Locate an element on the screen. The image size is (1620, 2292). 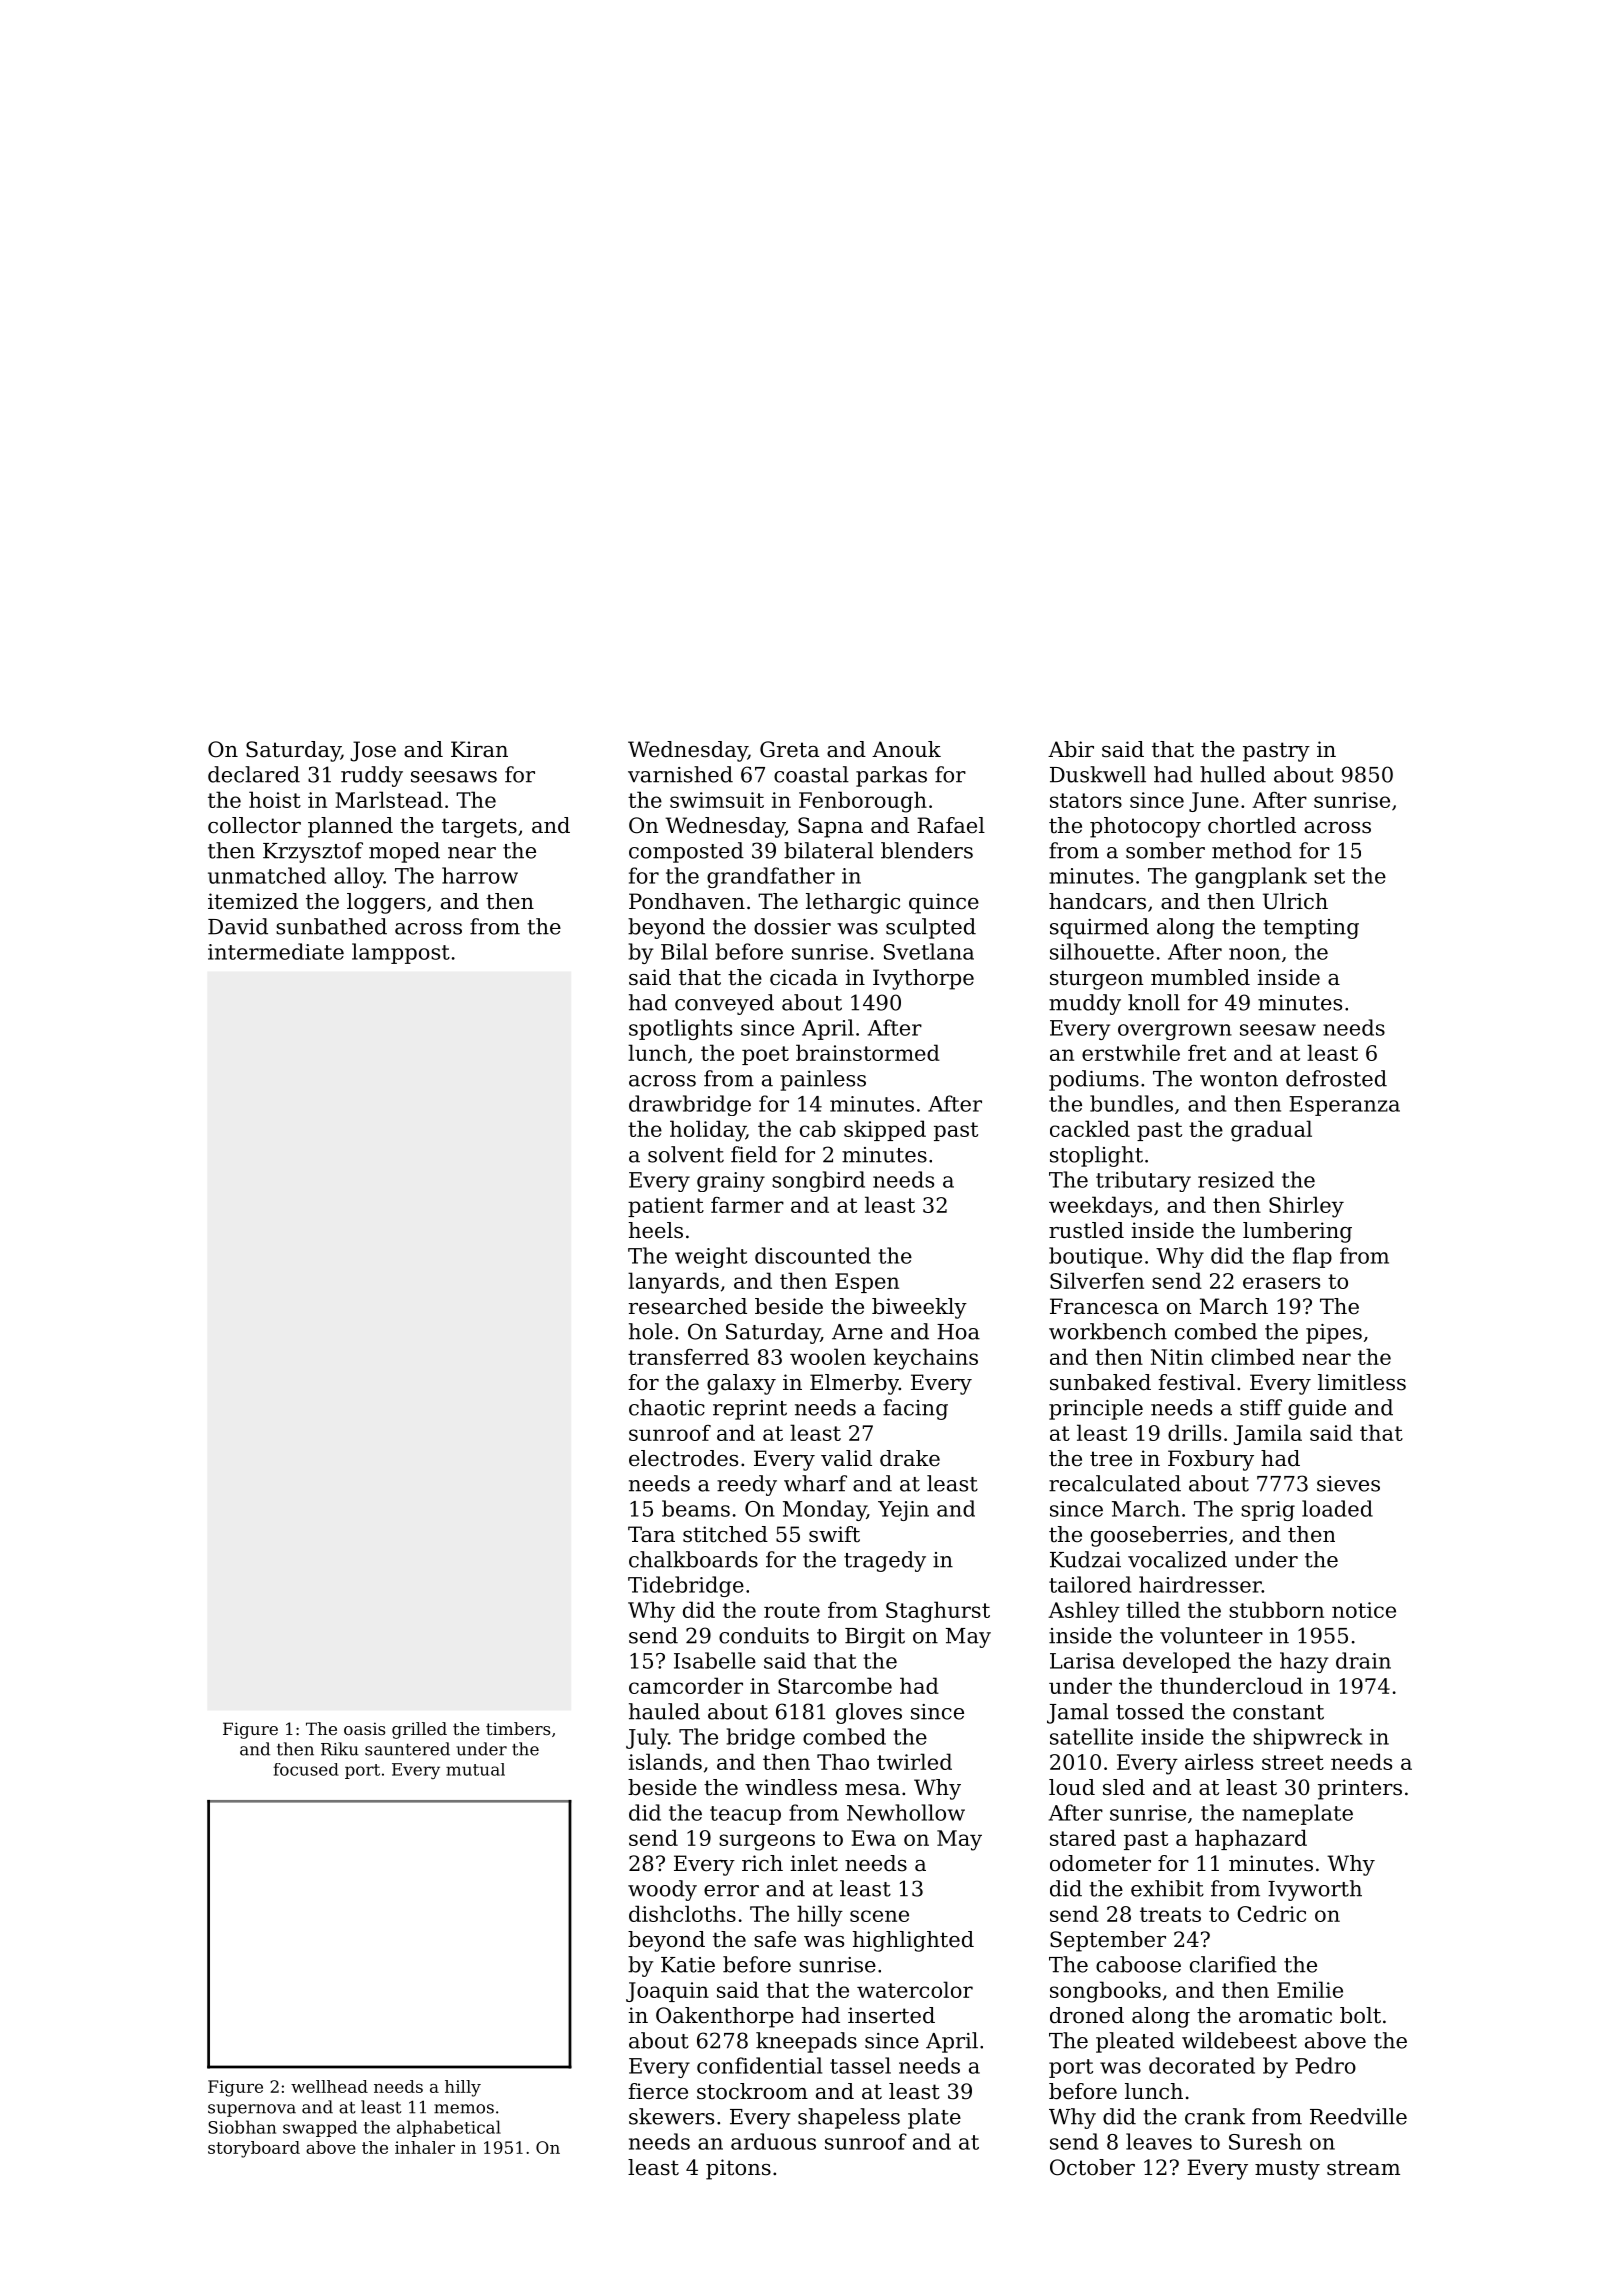
Isabelle is located at coordinates (715, 1660).
